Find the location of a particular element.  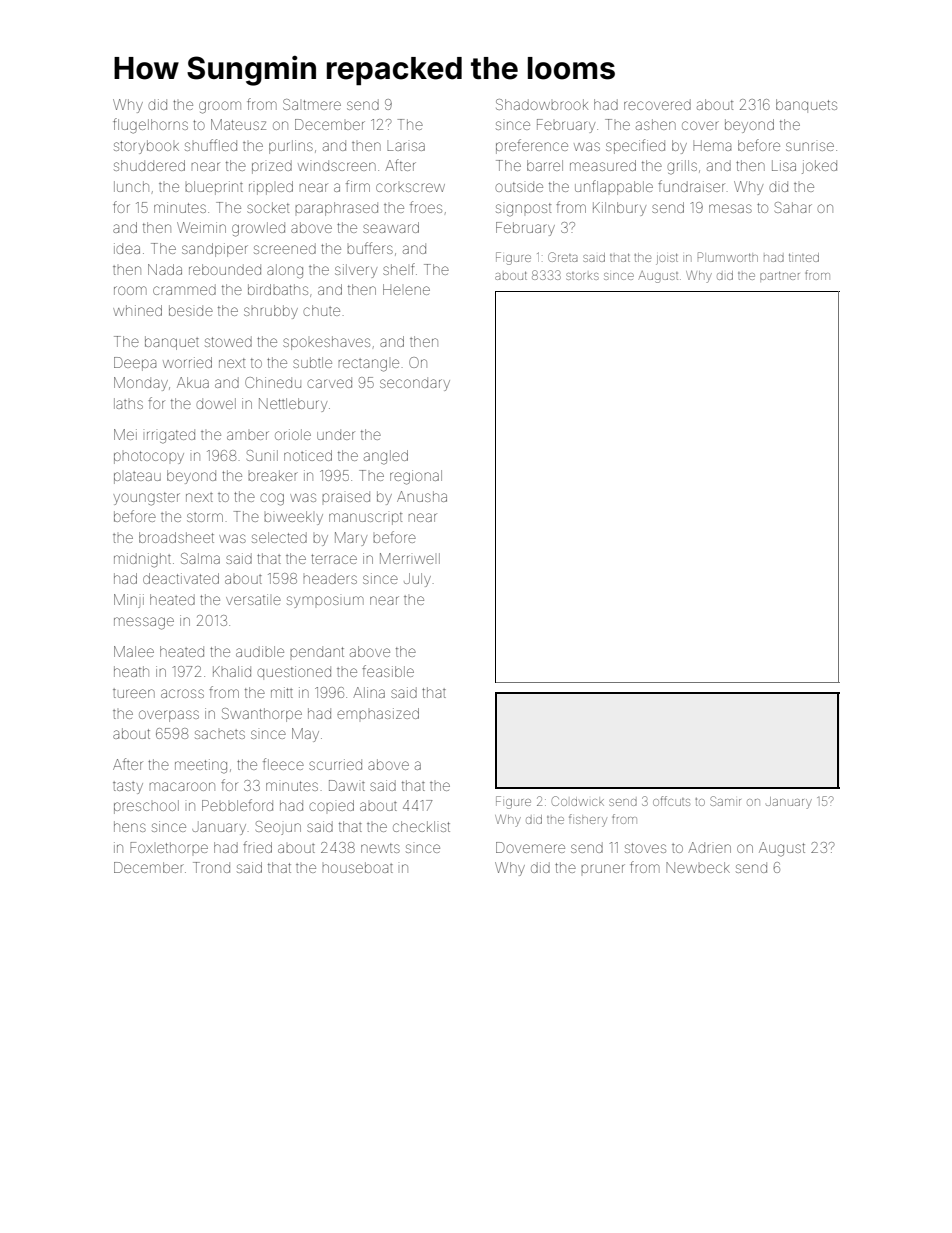

Shadowbrook is located at coordinates (542, 104).
